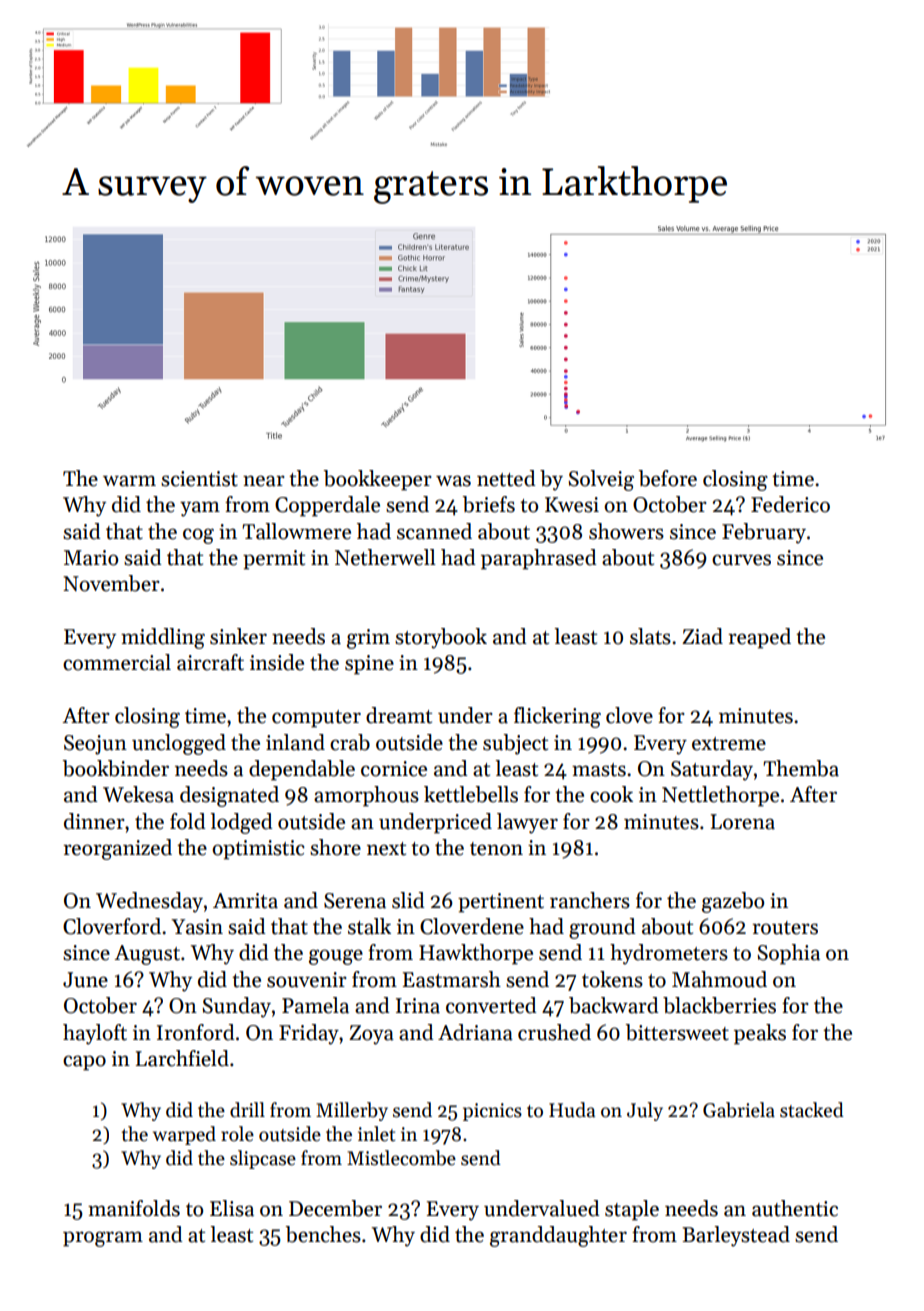 The height and width of the screenshot is (1311, 924). What do you see at coordinates (369, 665) in the screenshot?
I see `spine` at bounding box center [369, 665].
